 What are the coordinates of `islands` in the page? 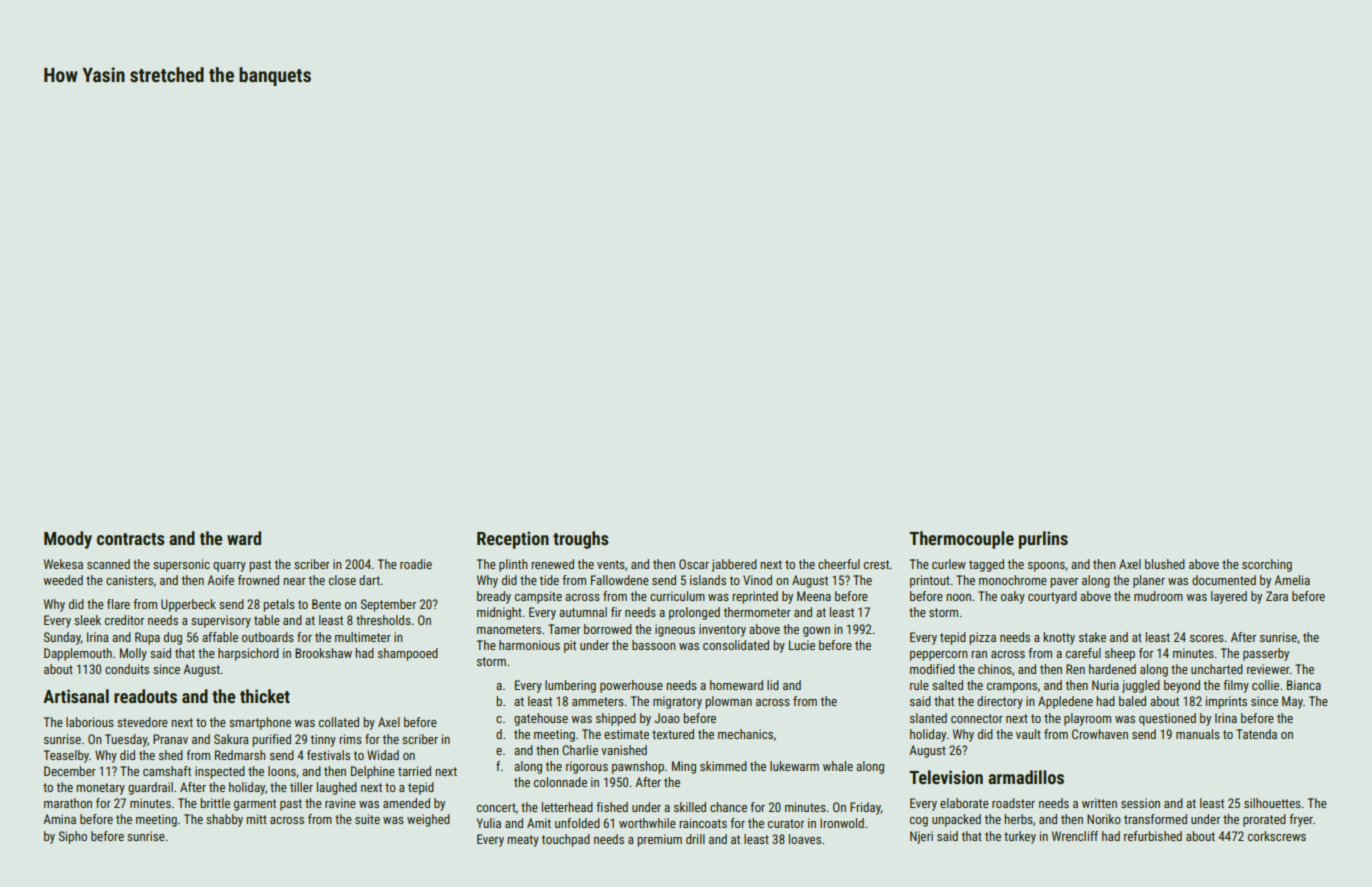 It's located at (708, 580).
